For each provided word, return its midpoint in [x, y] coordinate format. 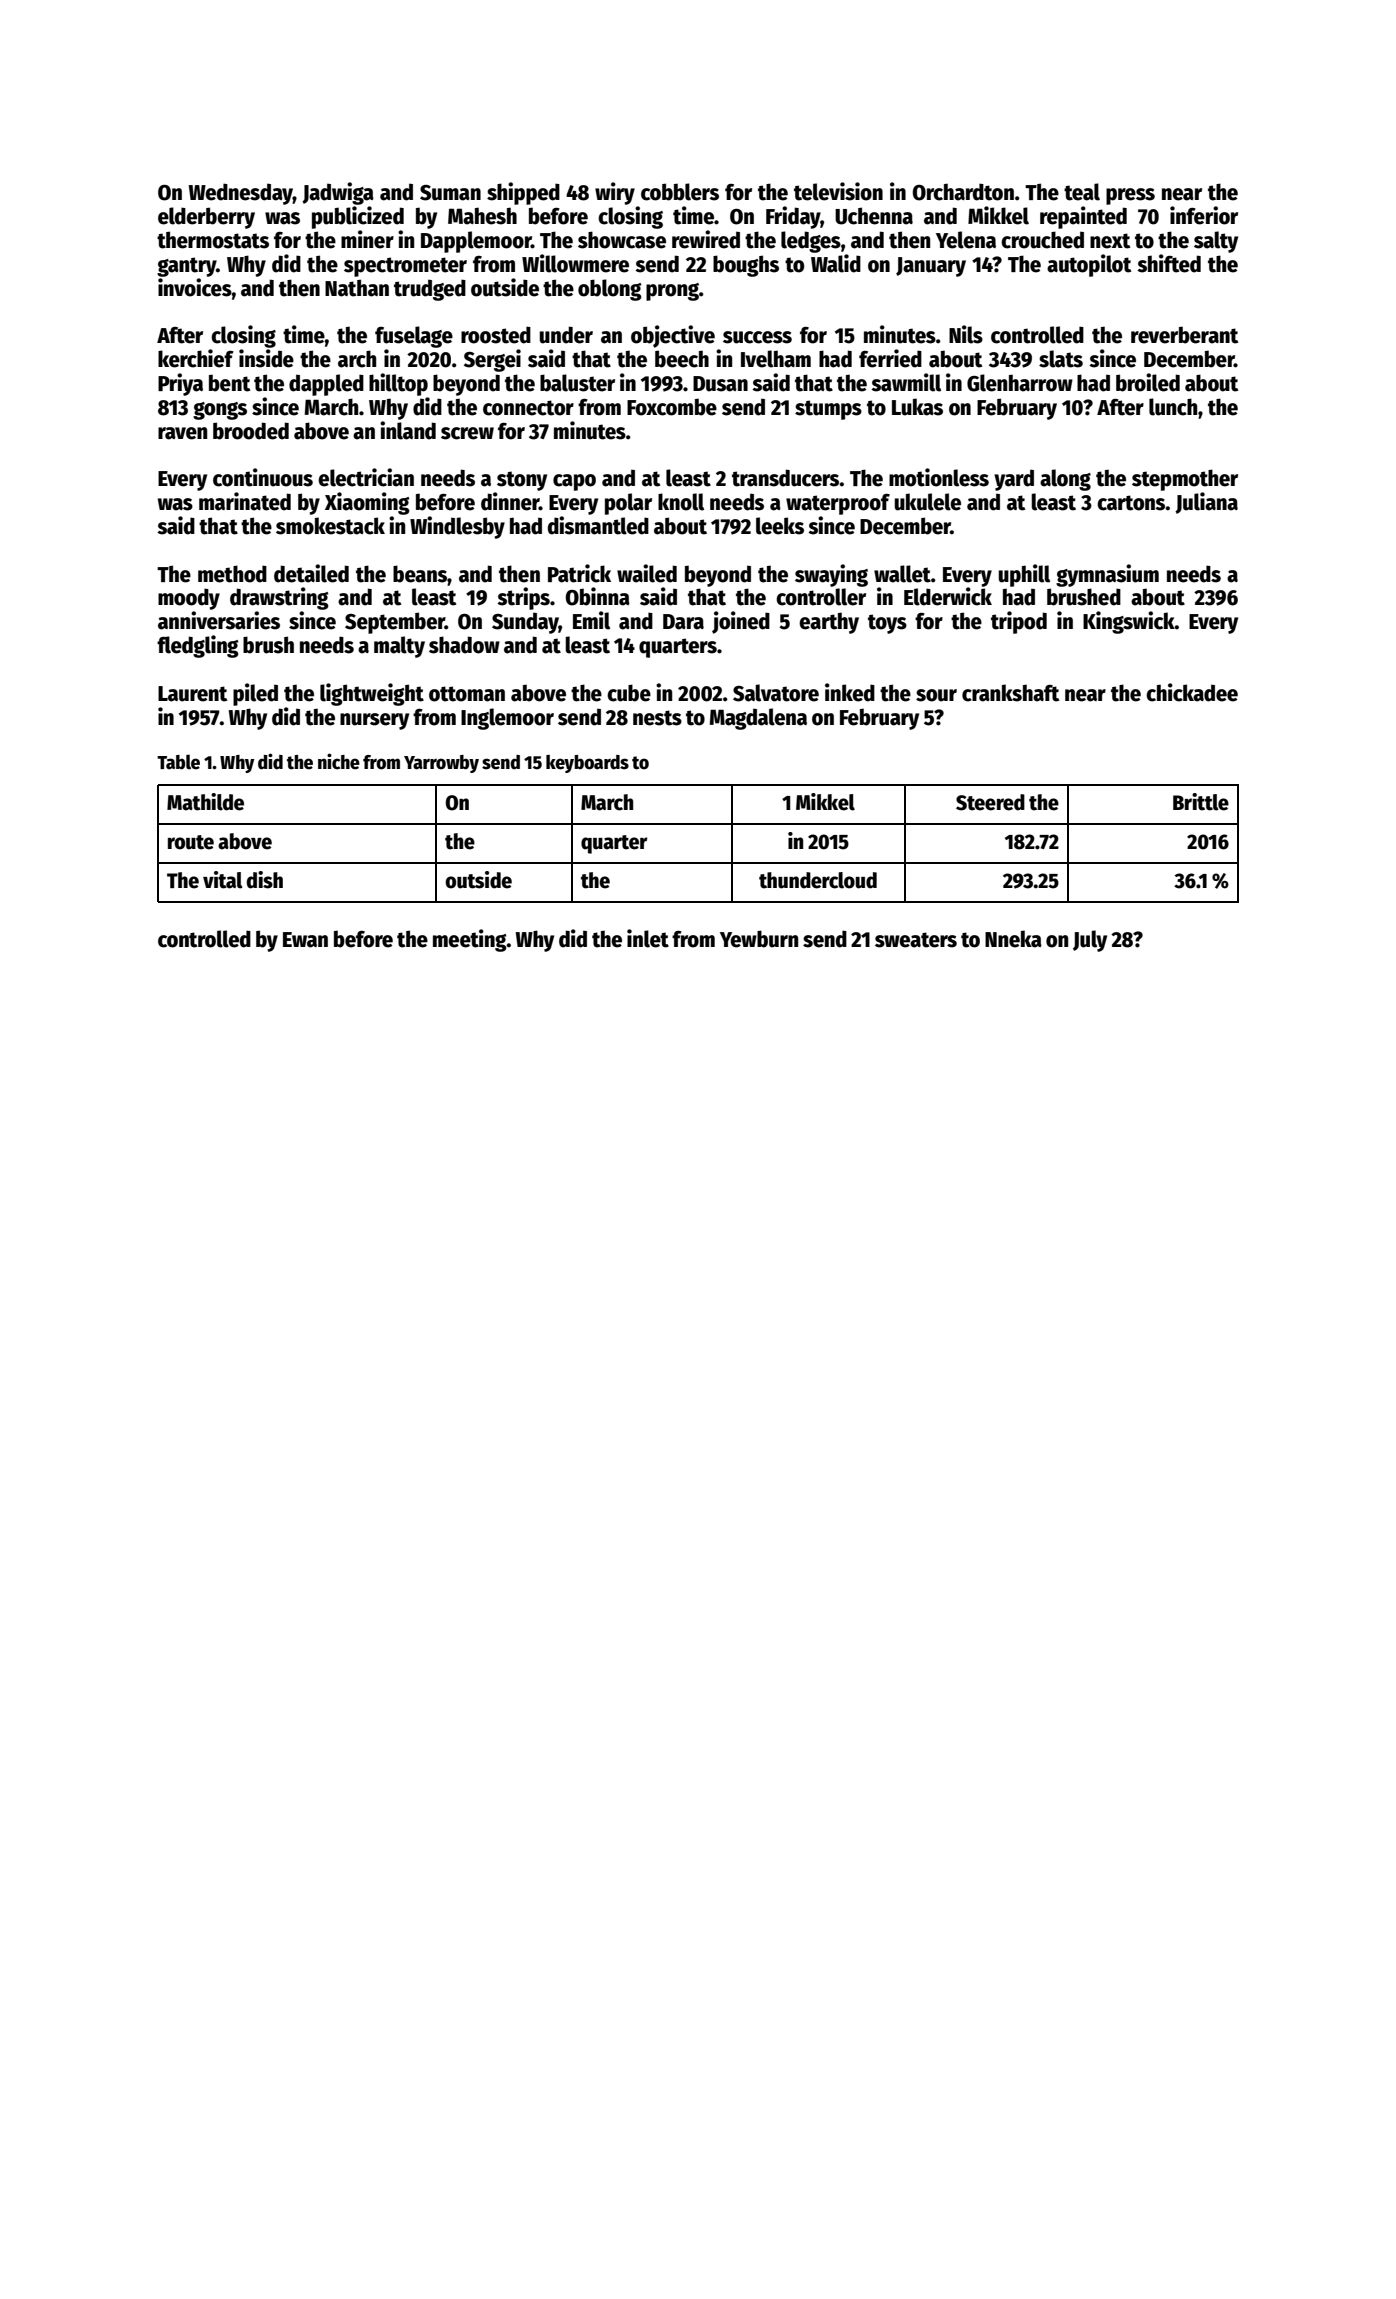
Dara [683, 622]
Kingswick [1129, 622]
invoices [195, 287]
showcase [622, 240]
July [1090, 941]
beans [420, 574]
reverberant [1184, 335]
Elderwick [948, 596]
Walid [836, 263]
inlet [648, 938]
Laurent [192, 694]
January [931, 267]
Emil [591, 620]
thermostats [213, 240]
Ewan [305, 940]
